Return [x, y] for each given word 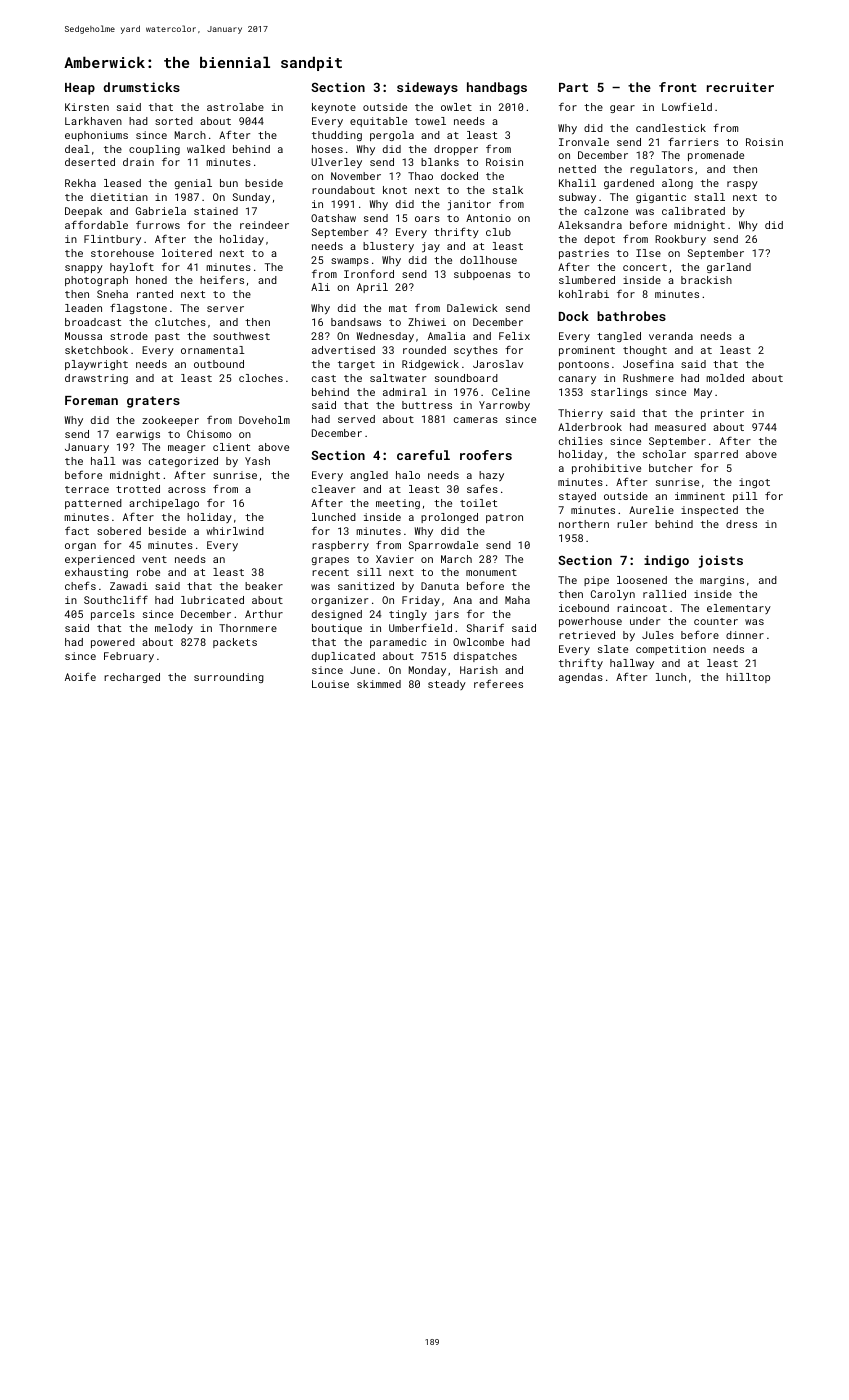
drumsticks [141, 87]
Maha [517, 600]
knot [395, 190]
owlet [456, 107]
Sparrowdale [443, 546]
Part [573, 87]
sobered [119, 531]
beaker [264, 586]
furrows [158, 225]
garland [729, 268]
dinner [745, 635]
